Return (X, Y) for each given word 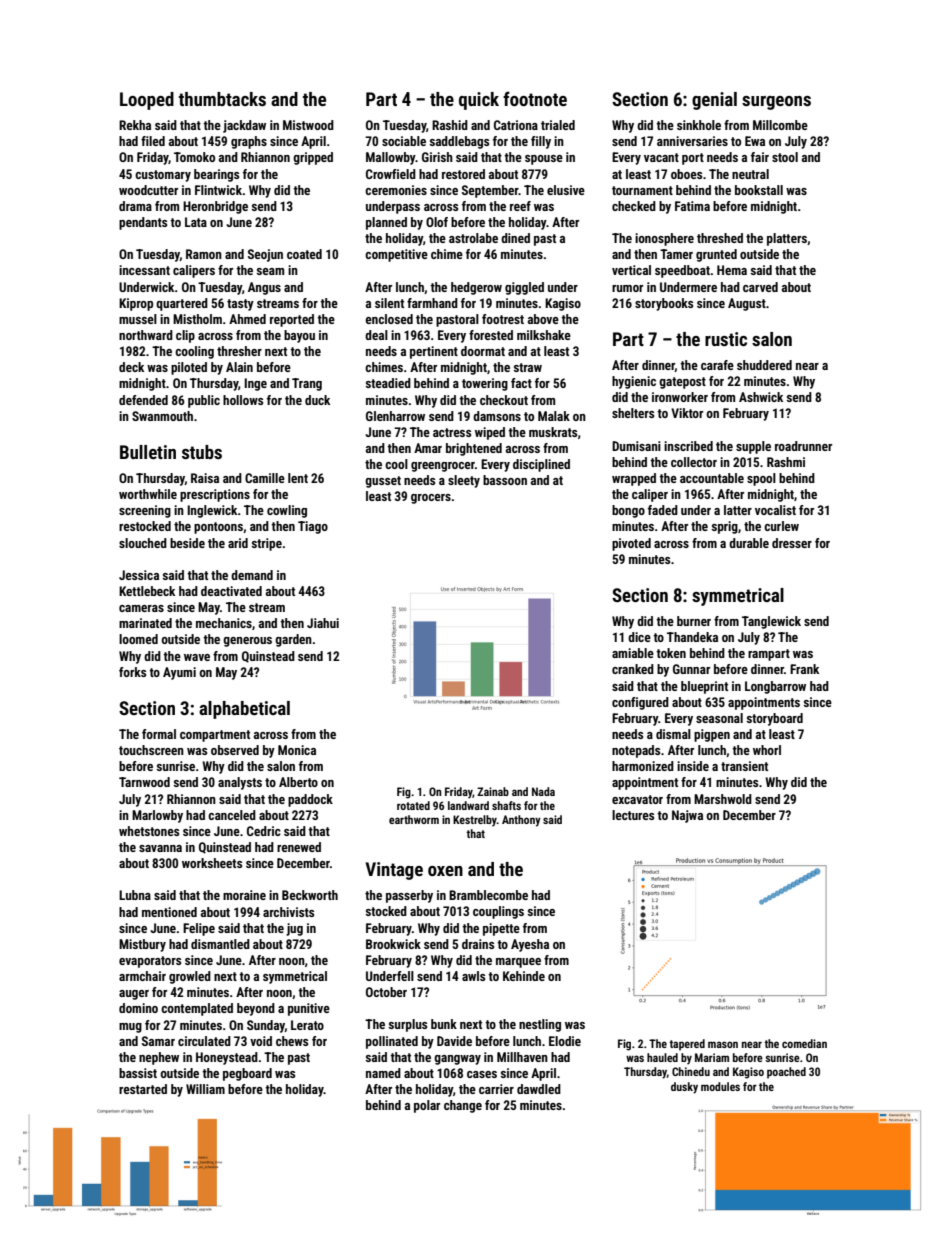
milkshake (544, 335)
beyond (256, 1009)
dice (639, 637)
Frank (804, 669)
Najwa (687, 816)
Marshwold (723, 799)
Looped (147, 101)
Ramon (204, 254)
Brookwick (393, 944)
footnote (535, 98)
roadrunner (803, 446)
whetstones (149, 831)
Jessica (139, 575)
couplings (498, 912)
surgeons (776, 103)
